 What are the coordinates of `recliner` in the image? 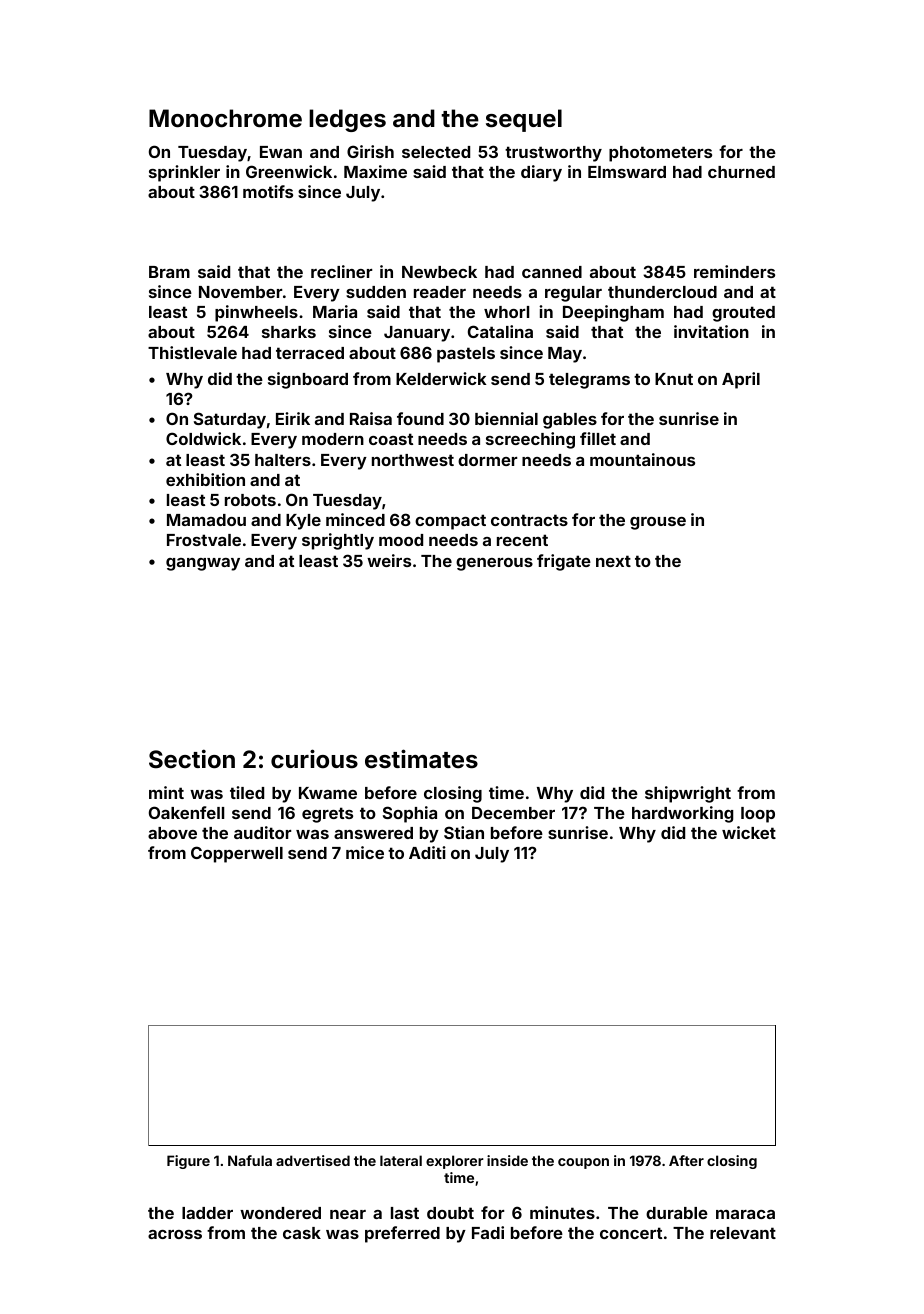 It's located at (341, 271).
